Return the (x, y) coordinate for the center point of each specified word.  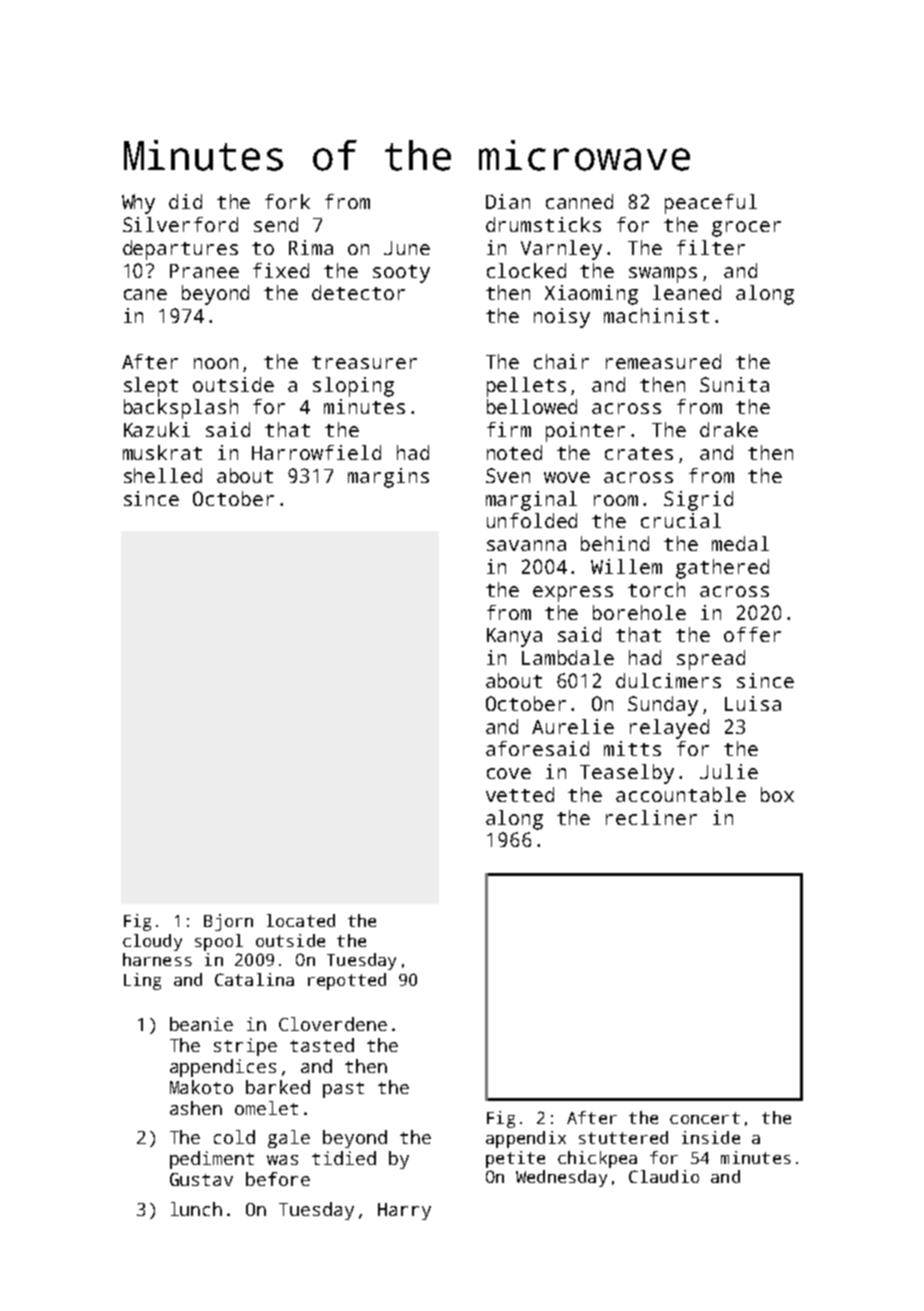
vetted (520, 794)
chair (561, 361)
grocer (746, 229)
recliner (651, 817)
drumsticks (543, 224)
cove (509, 773)
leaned (687, 292)
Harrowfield (316, 452)
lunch (196, 1209)
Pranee (204, 271)
